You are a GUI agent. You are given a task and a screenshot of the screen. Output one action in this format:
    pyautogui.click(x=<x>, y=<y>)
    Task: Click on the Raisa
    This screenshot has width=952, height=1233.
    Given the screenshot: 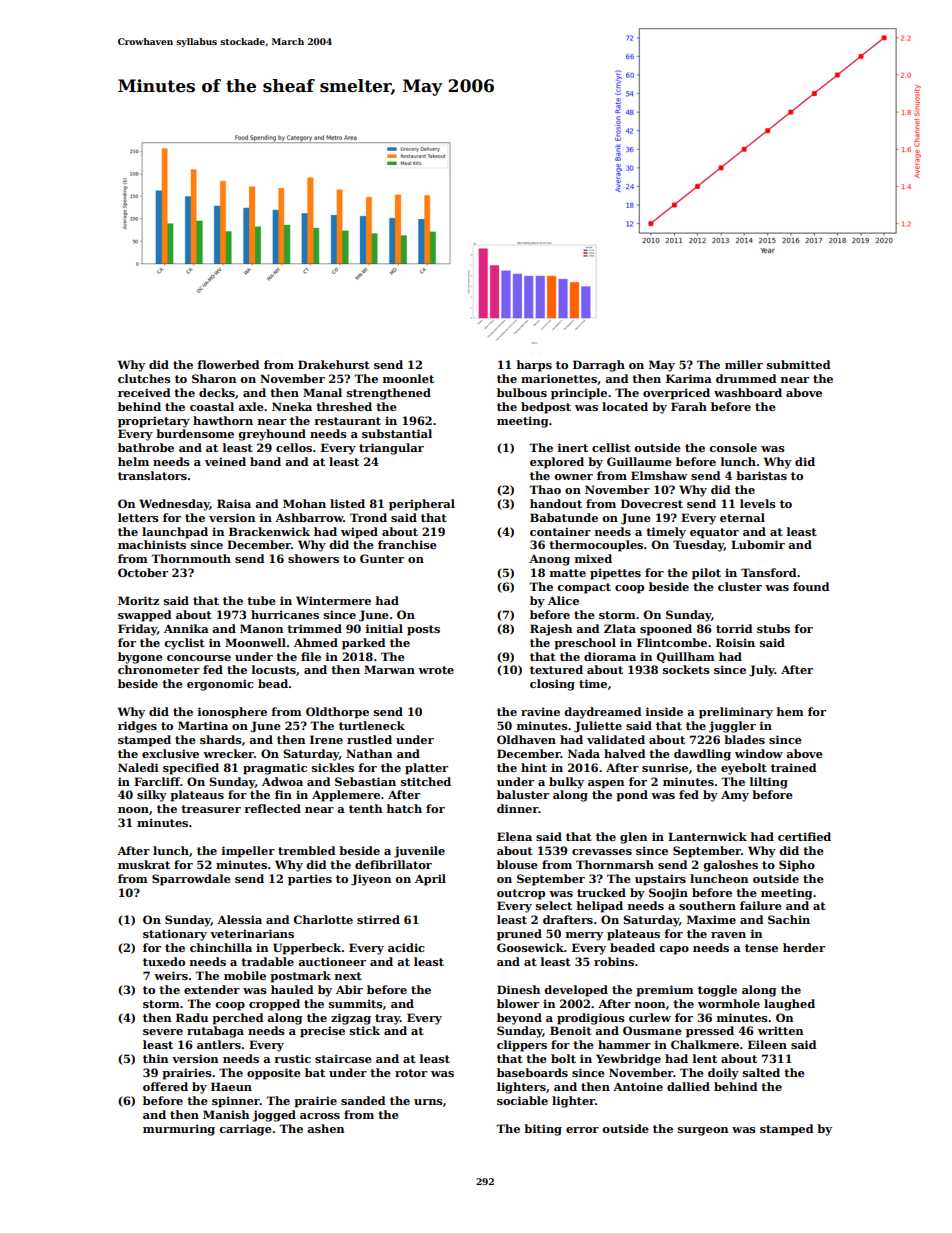 What is the action you would take?
    pyautogui.click(x=234, y=503)
